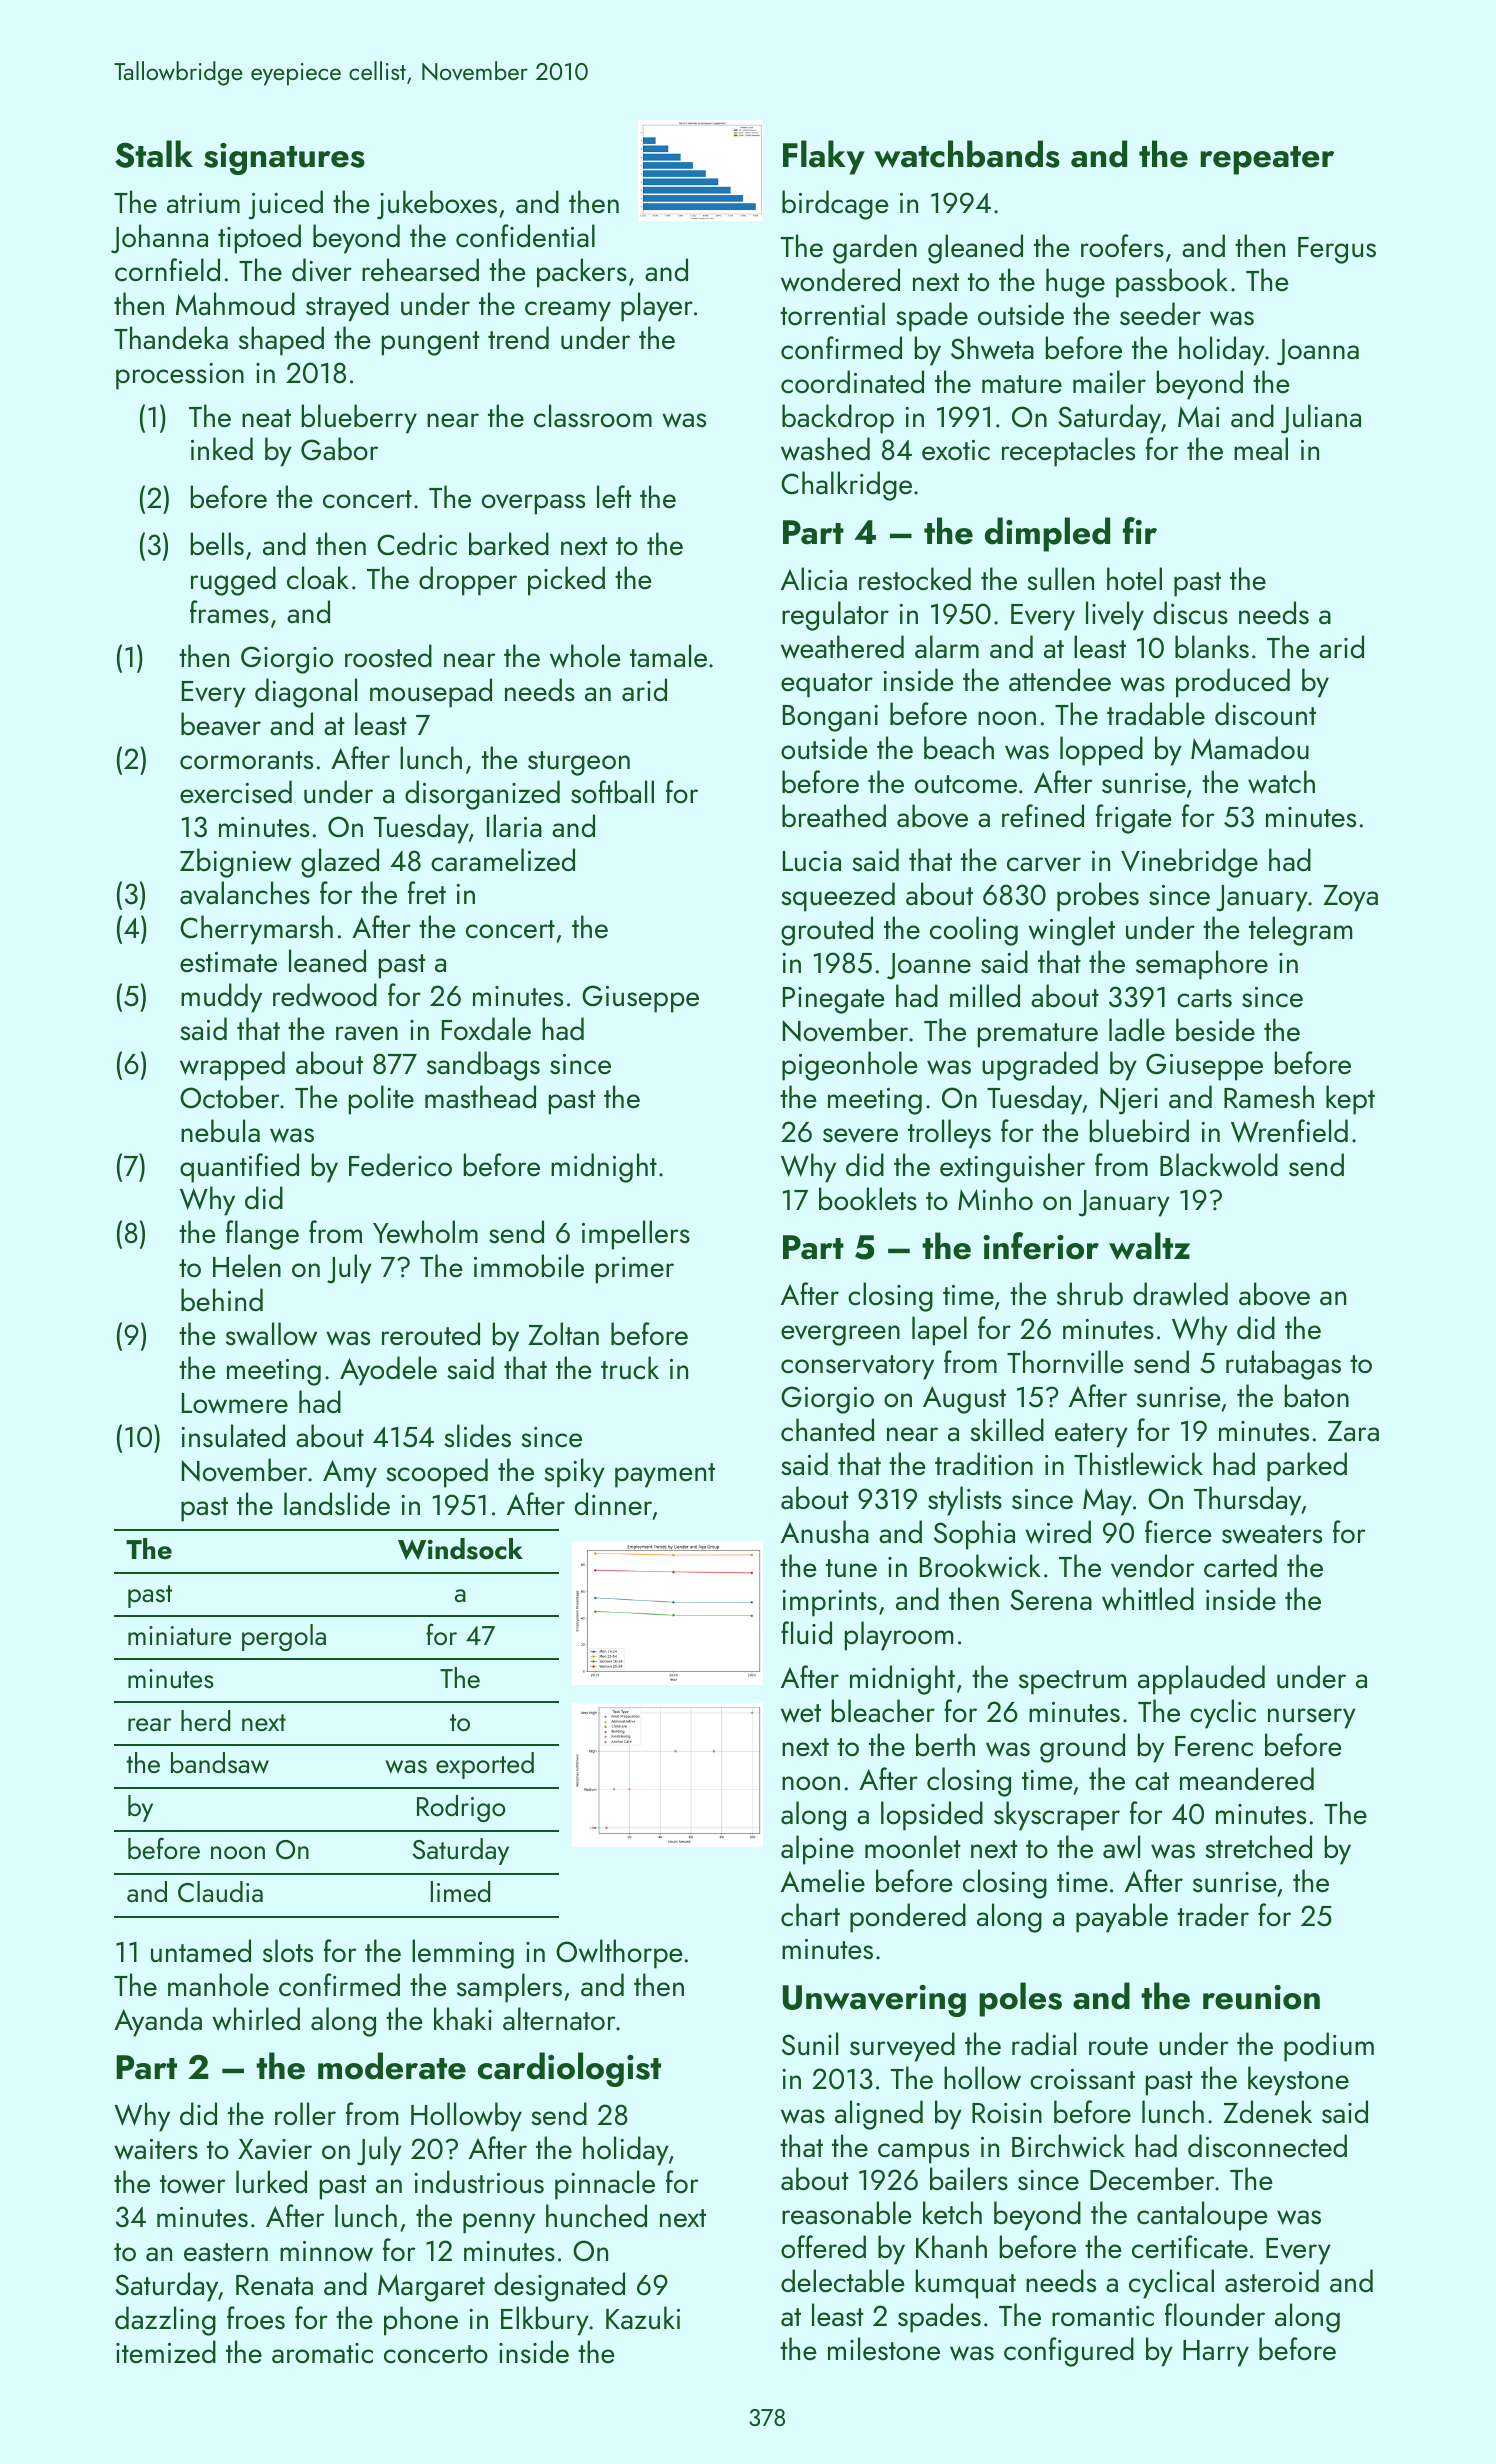  I want to click on softball, so click(612, 792).
